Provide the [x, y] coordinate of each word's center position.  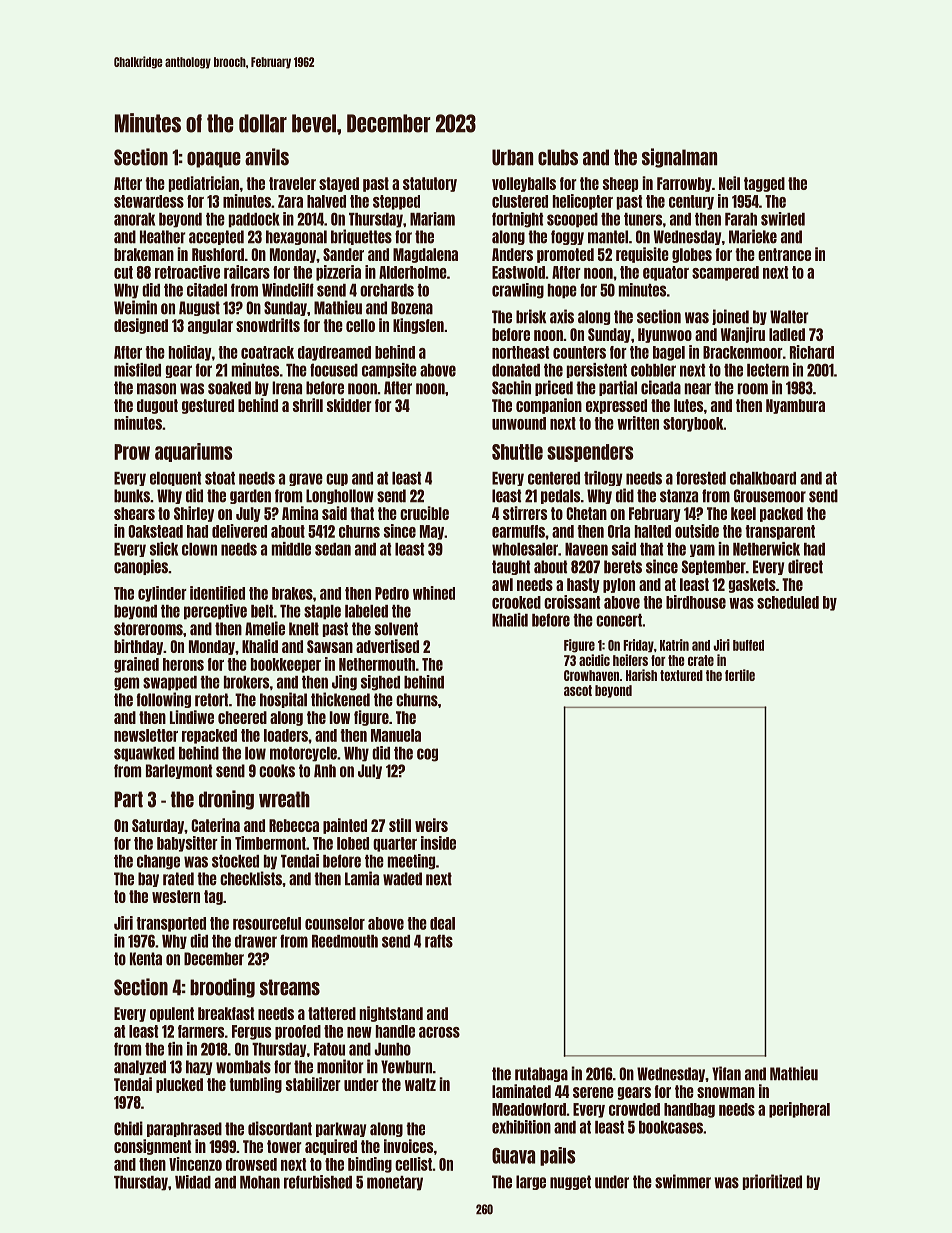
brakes [292, 593]
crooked [516, 602]
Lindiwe [192, 717]
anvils [267, 157]
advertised [387, 646]
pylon [619, 585]
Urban [512, 157]
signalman [679, 158]
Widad [193, 1182]
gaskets [752, 585]
